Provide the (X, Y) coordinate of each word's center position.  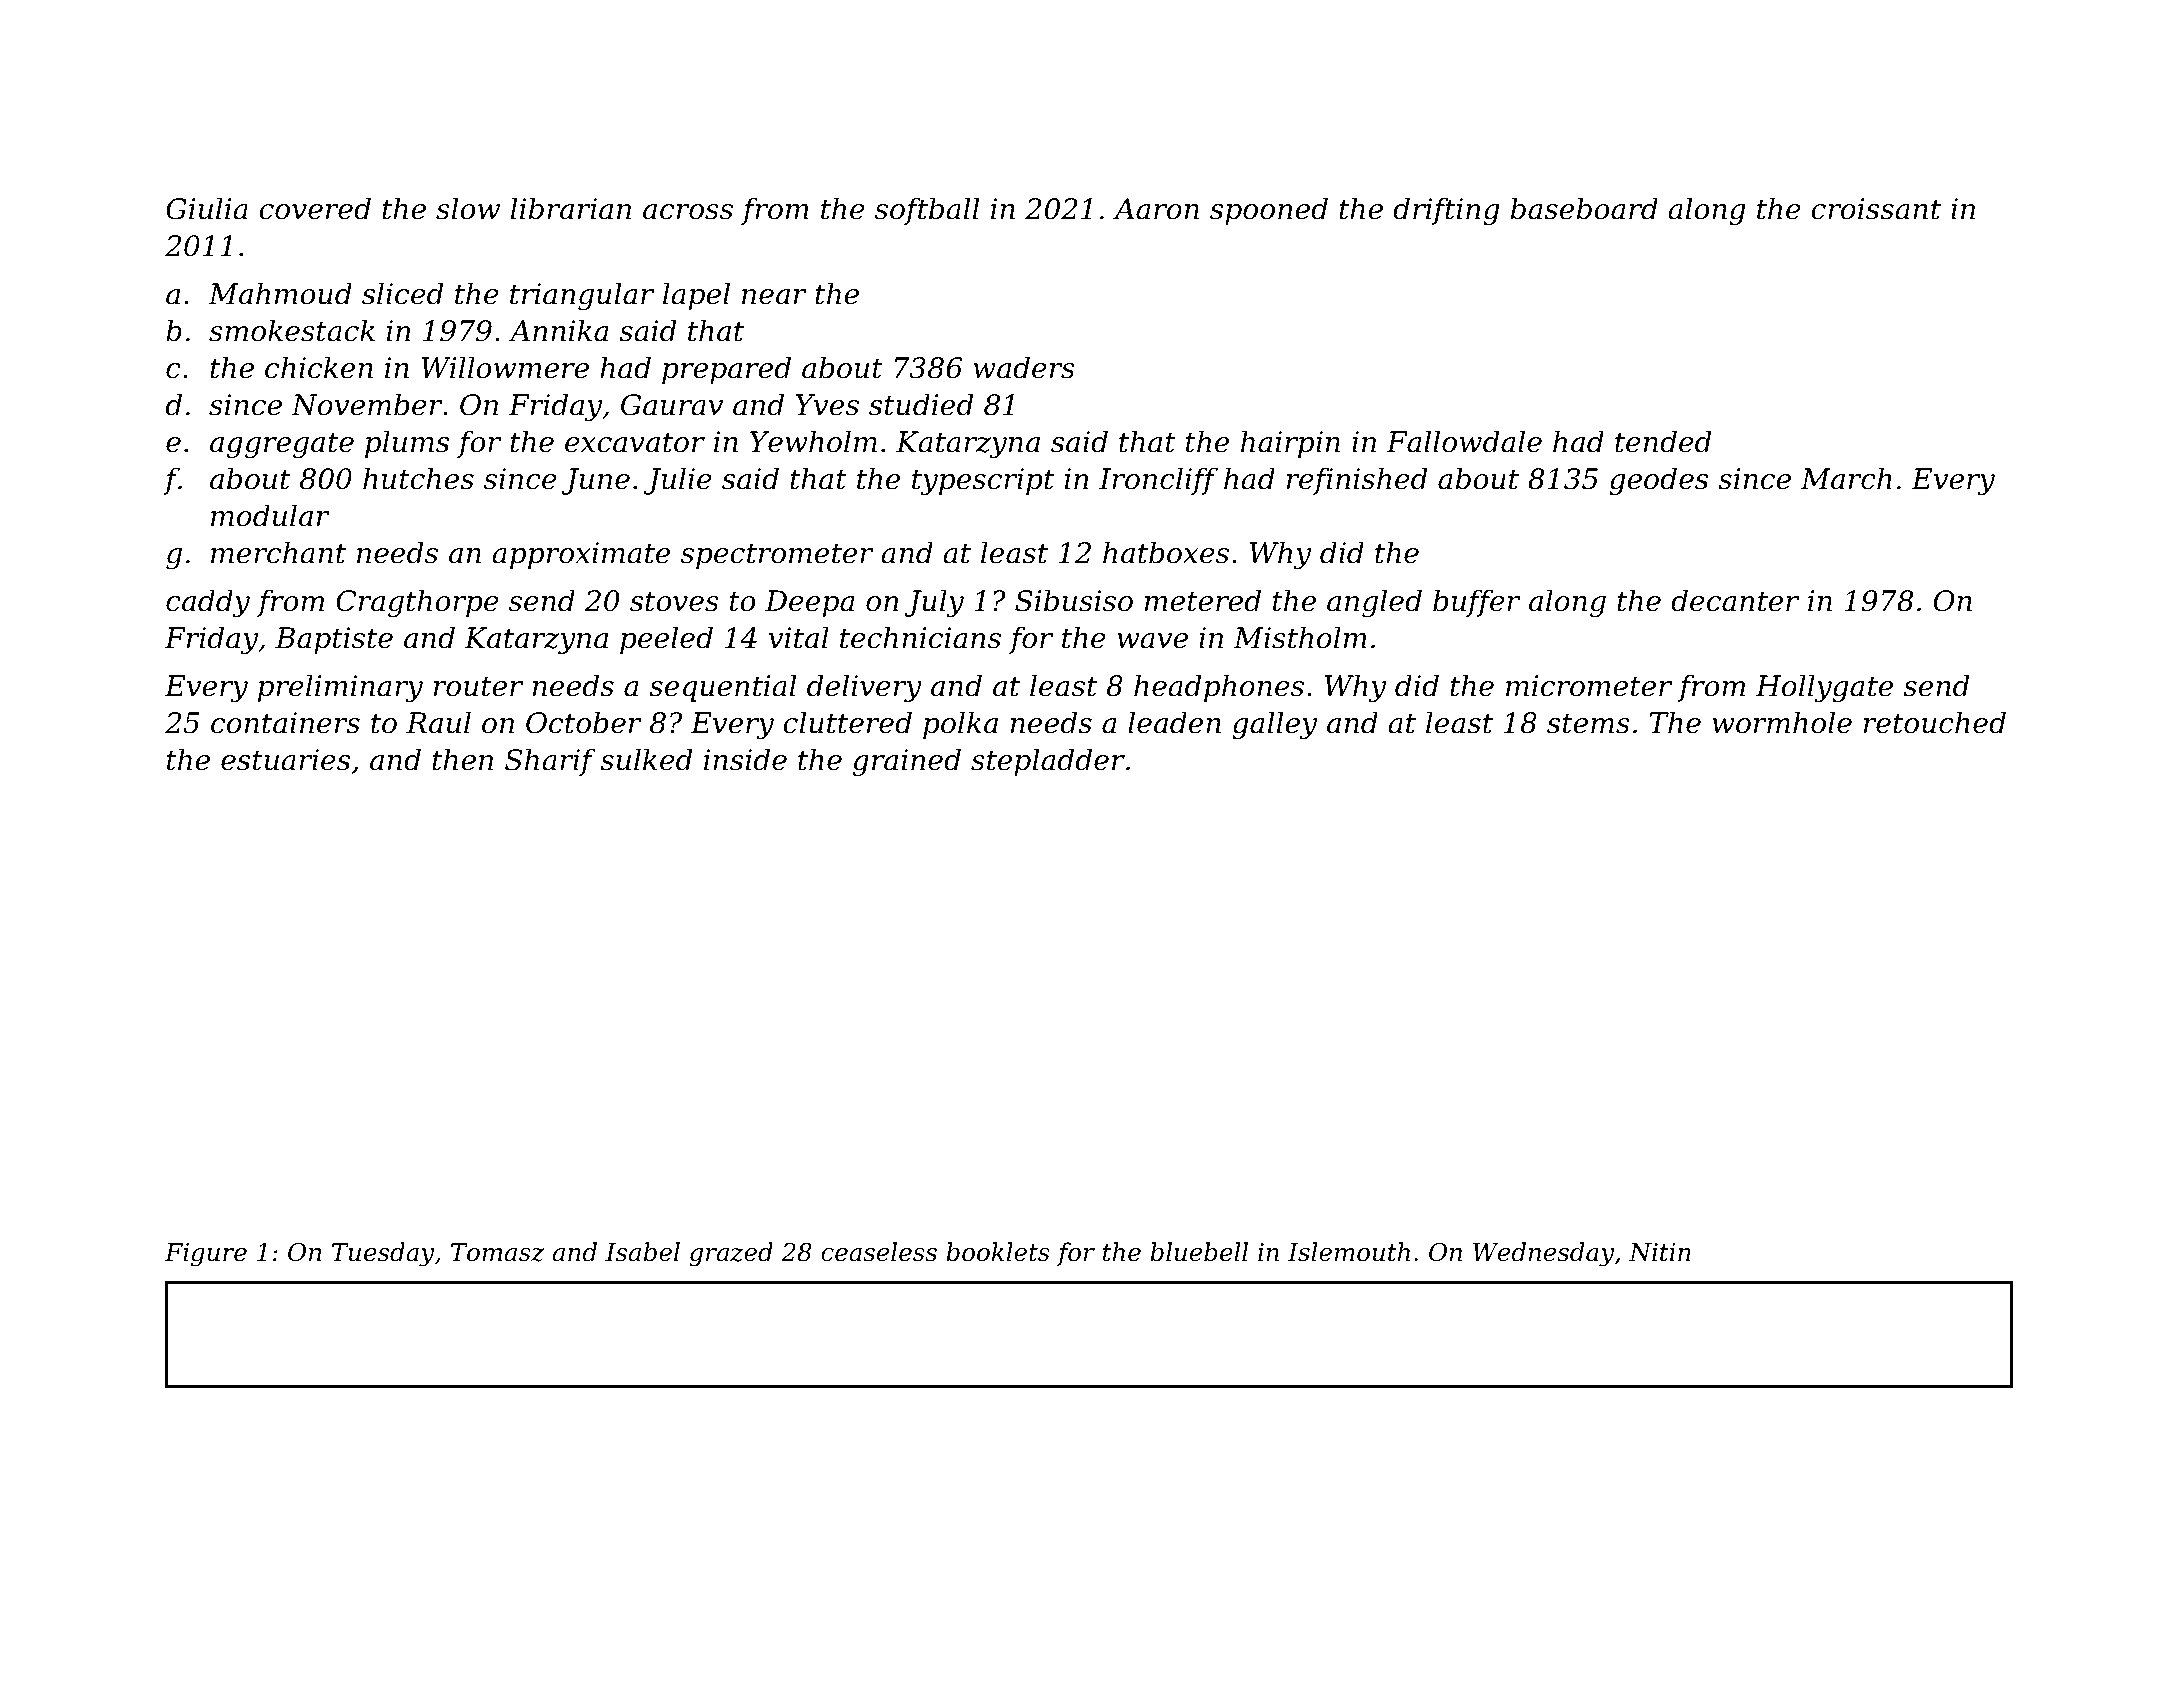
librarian (571, 208)
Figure (206, 1255)
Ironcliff (1158, 481)
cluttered (847, 722)
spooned (1269, 211)
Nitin (1660, 1252)
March (1846, 478)
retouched (1935, 722)
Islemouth (1349, 1252)
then (462, 759)
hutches (418, 478)
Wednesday (1543, 1254)
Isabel (642, 1252)
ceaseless (879, 1252)
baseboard (1584, 208)
